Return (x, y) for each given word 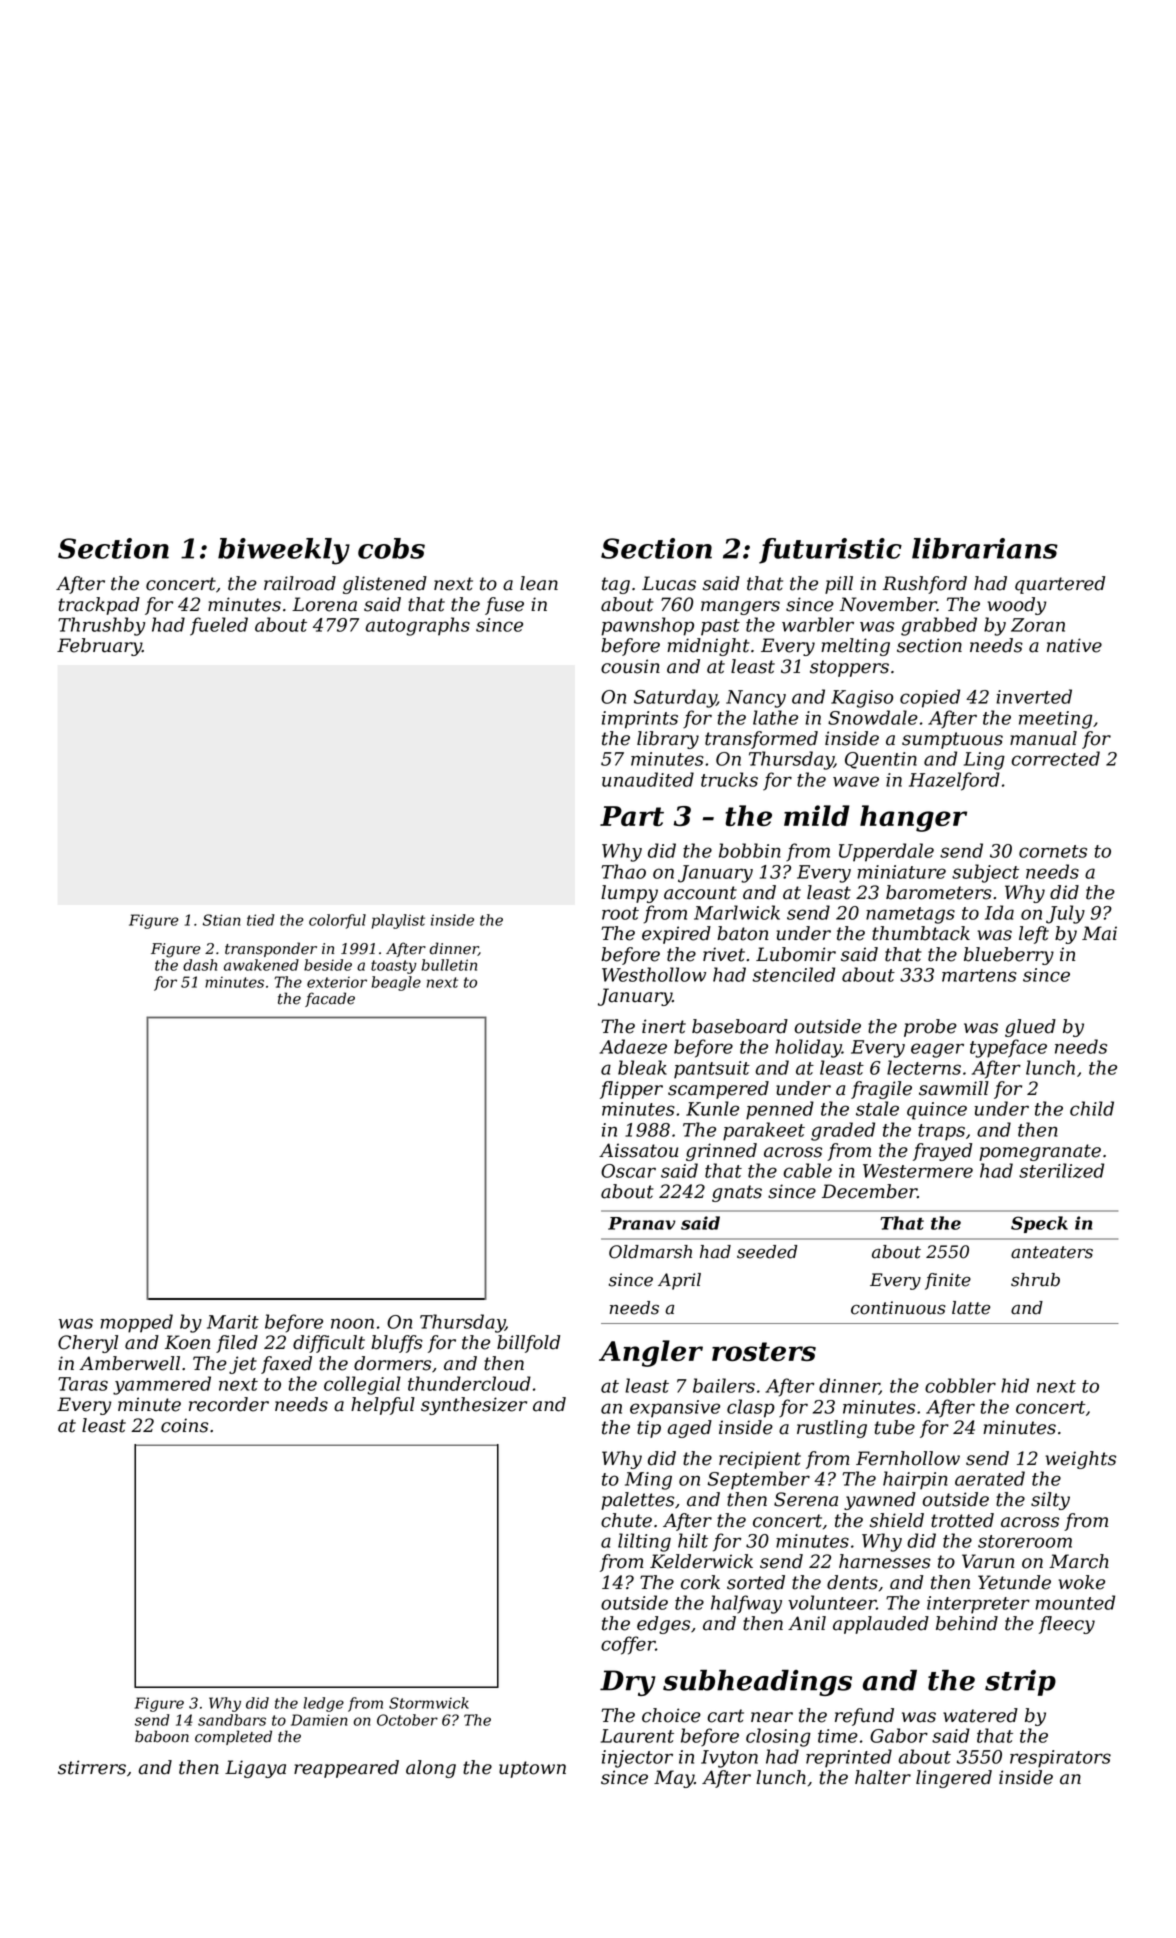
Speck (1039, 1224)
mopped (136, 1323)
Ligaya (255, 1769)
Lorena (324, 604)
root (620, 913)
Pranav (642, 1223)
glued (1030, 1028)
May (674, 1779)
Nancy (756, 699)
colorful (337, 921)
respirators (1060, 1759)
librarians (985, 548)
